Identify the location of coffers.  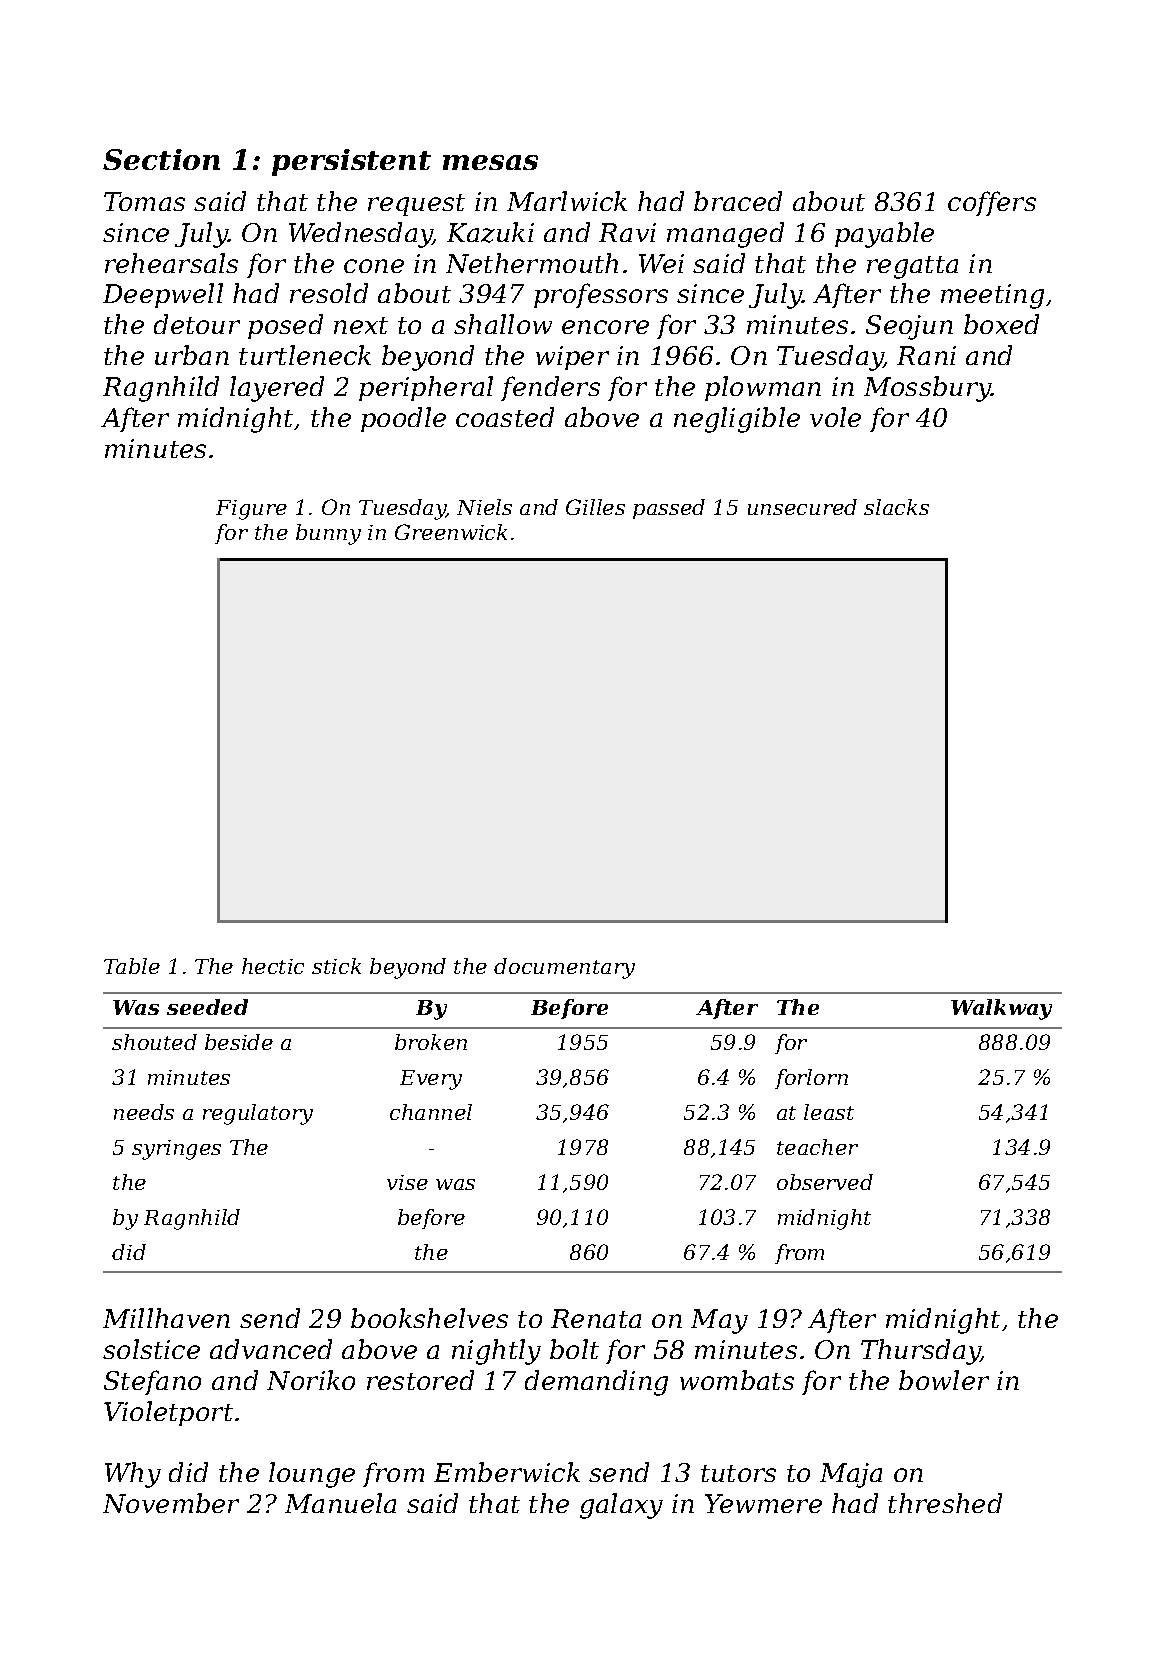
(992, 203).
